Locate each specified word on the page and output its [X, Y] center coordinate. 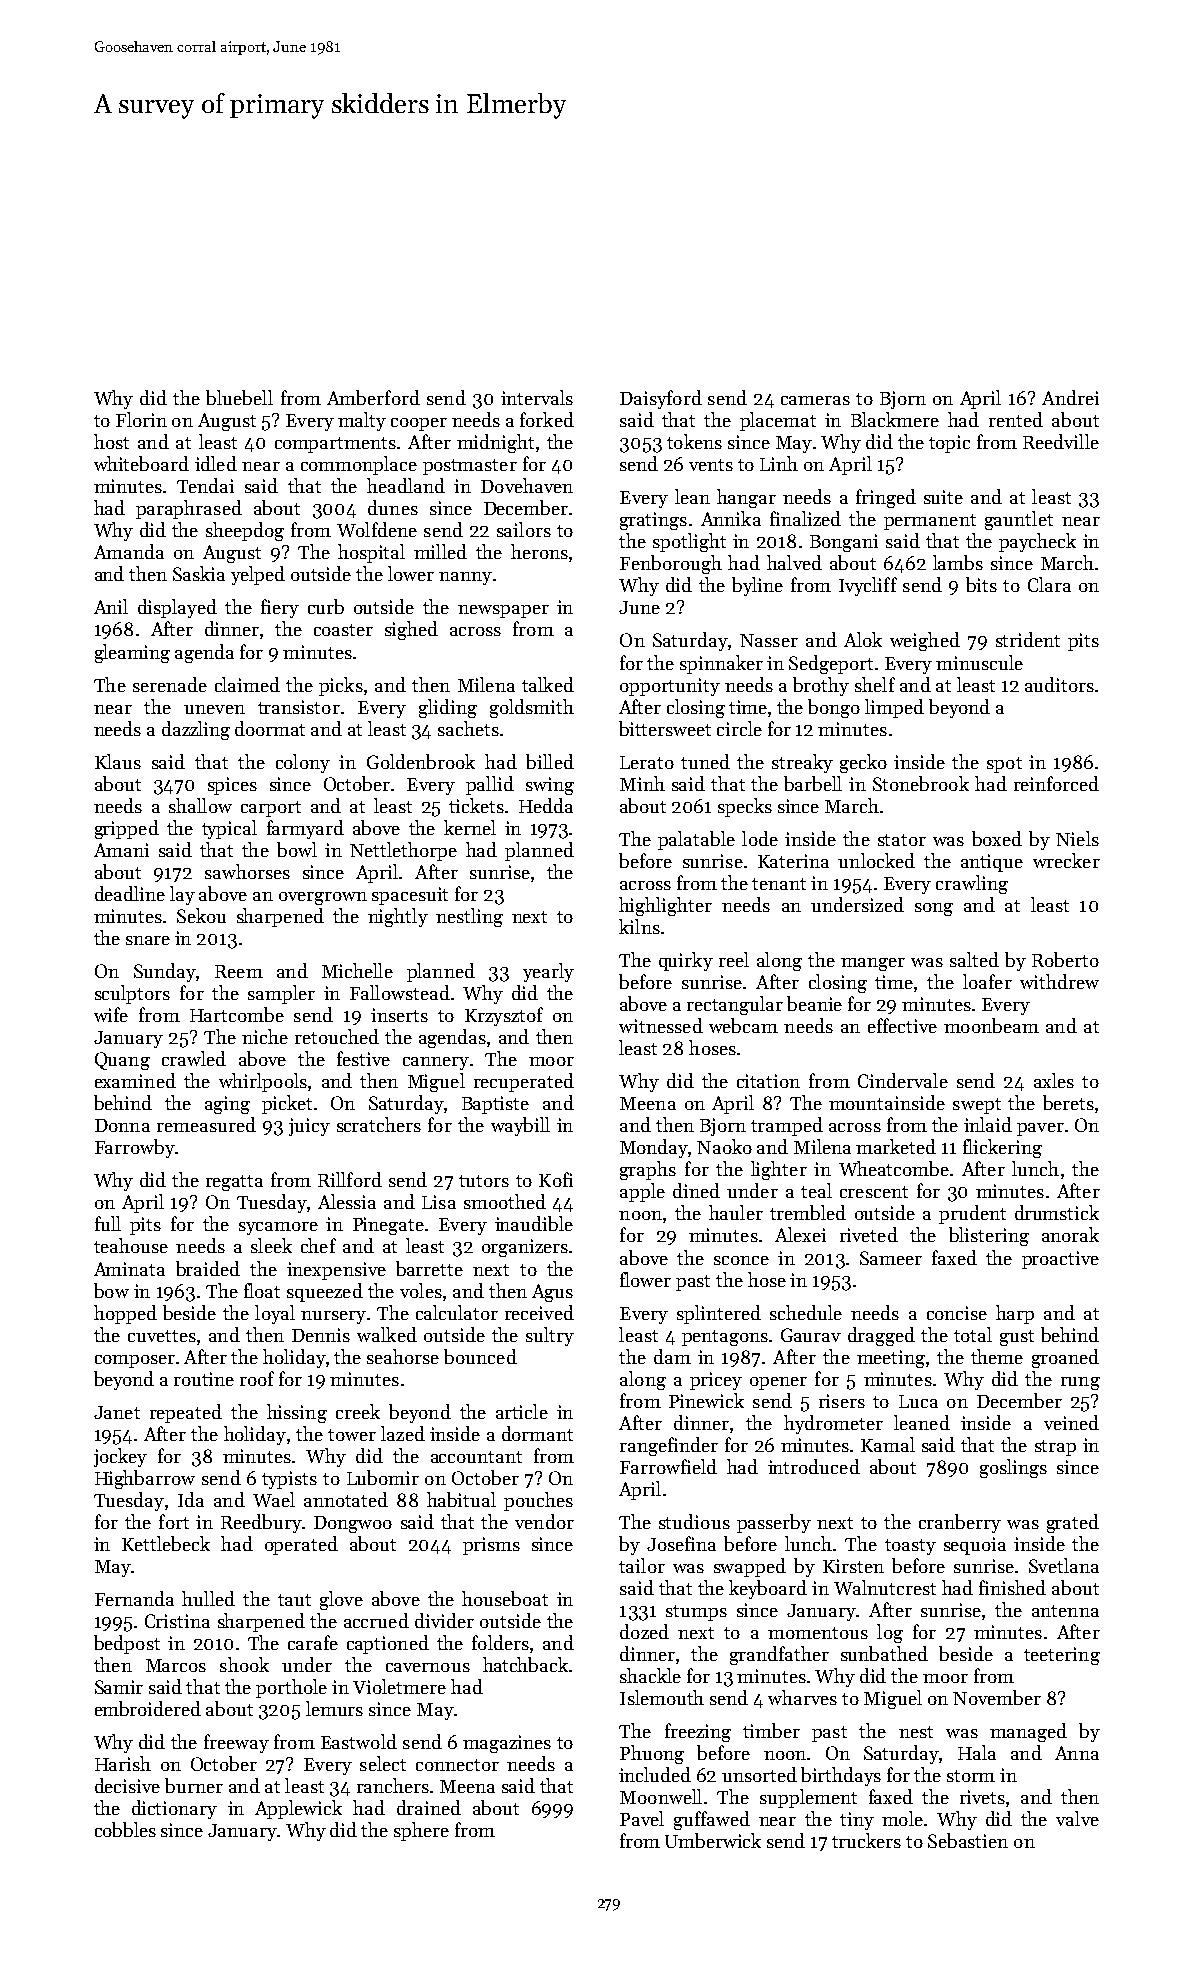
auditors [1059, 684]
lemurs [334, 1708]
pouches [538, 1501]
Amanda [129, 551]
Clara [1049, 584]
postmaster [470, 467]
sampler [281, 994]
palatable [696, 840]
